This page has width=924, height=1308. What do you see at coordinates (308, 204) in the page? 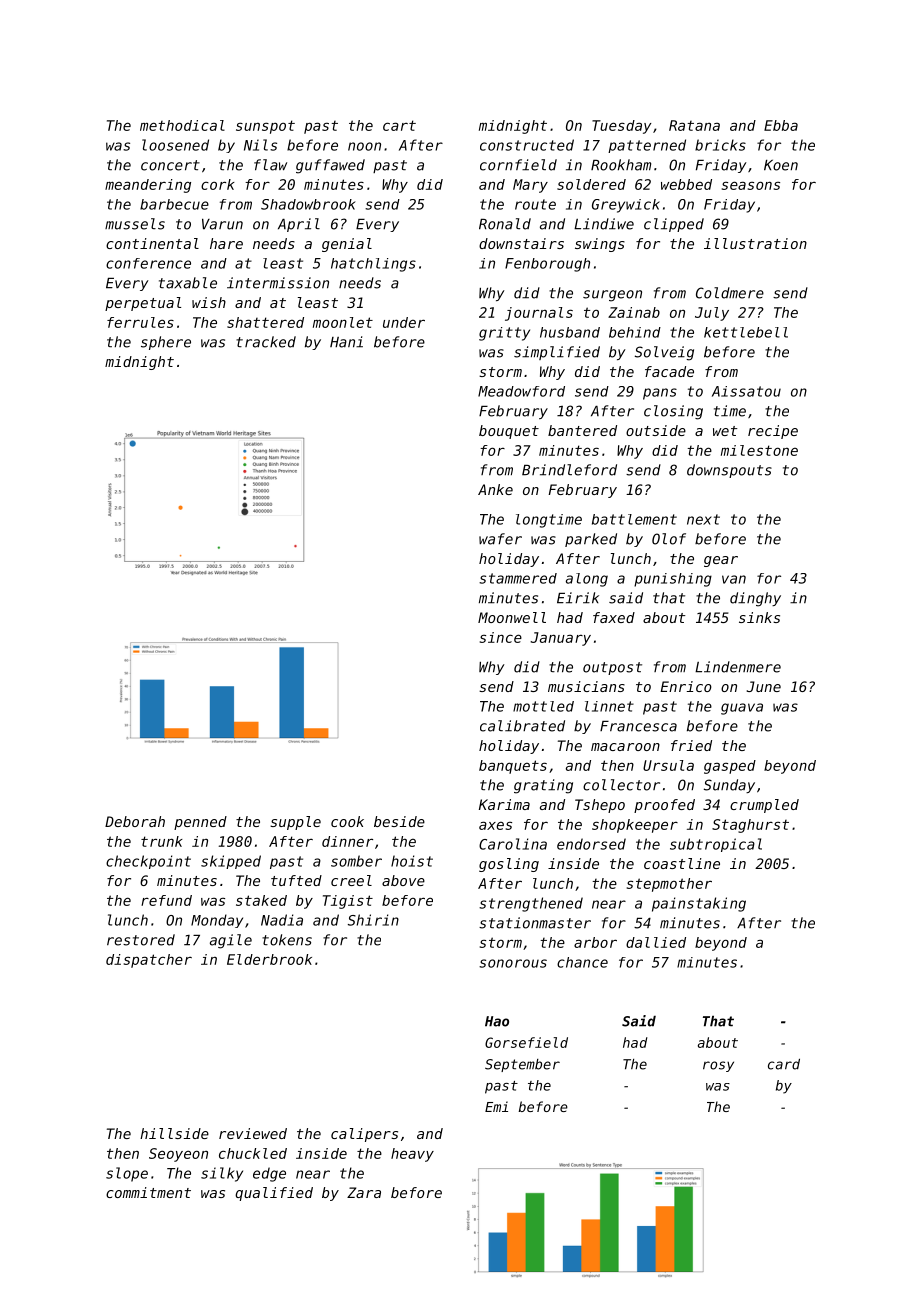
I see `Shadowbrook` at bounding box center [308, 204].
